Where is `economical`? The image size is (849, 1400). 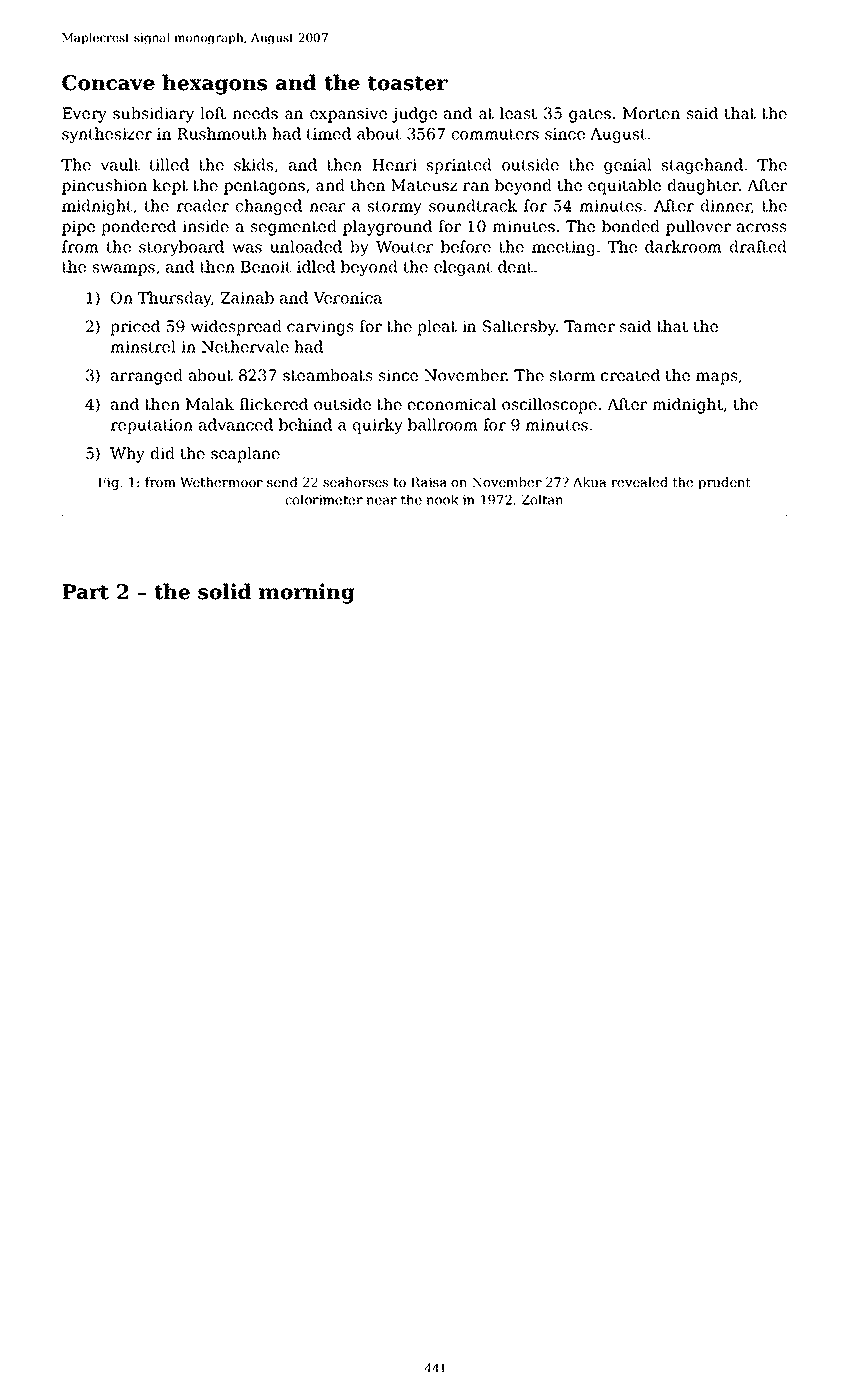 economical is located at coordinates (452, 404).
